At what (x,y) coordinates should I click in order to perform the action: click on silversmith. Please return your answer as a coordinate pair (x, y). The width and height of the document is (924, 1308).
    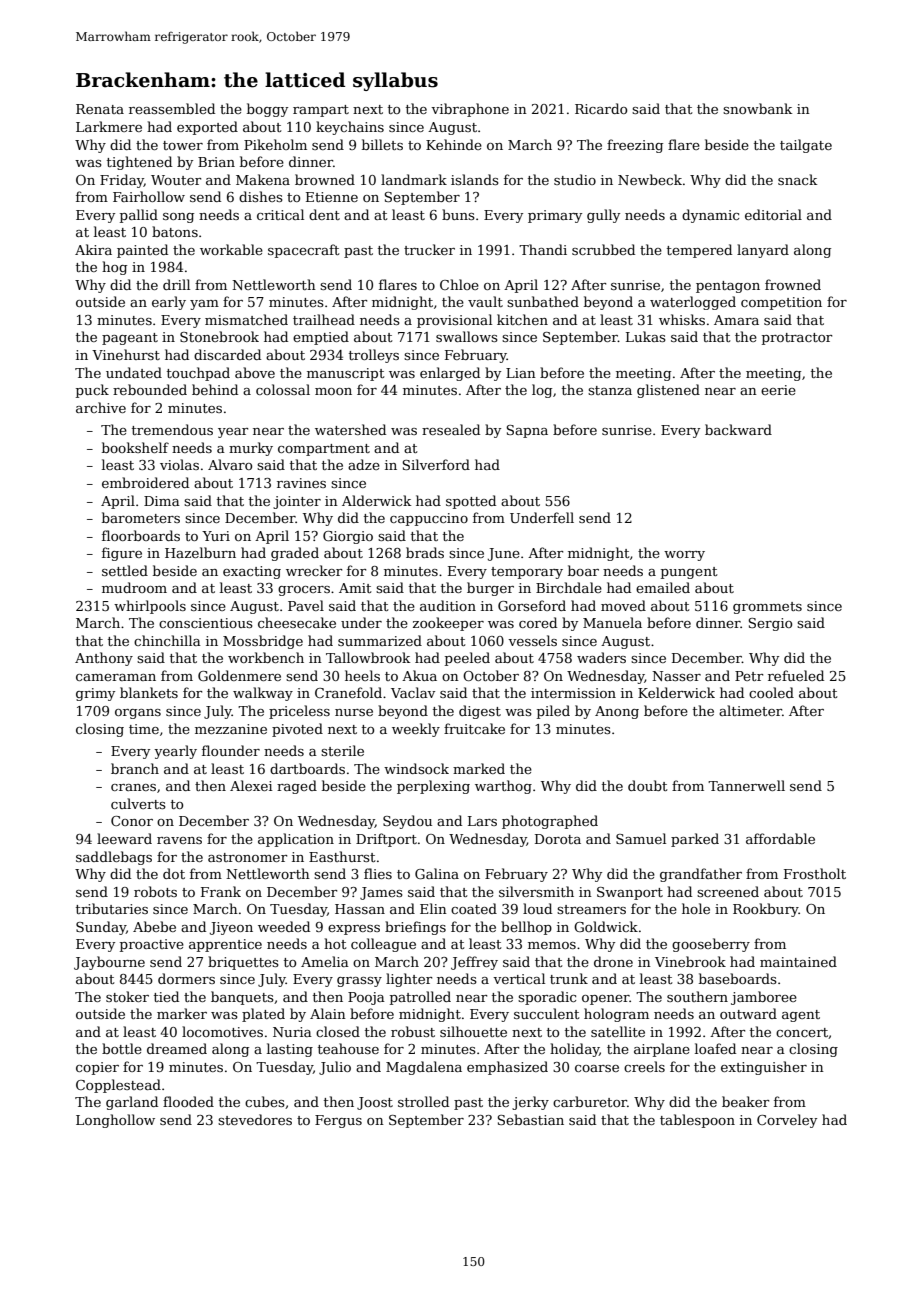
    Looking at the image, I should click on (536, 891).
